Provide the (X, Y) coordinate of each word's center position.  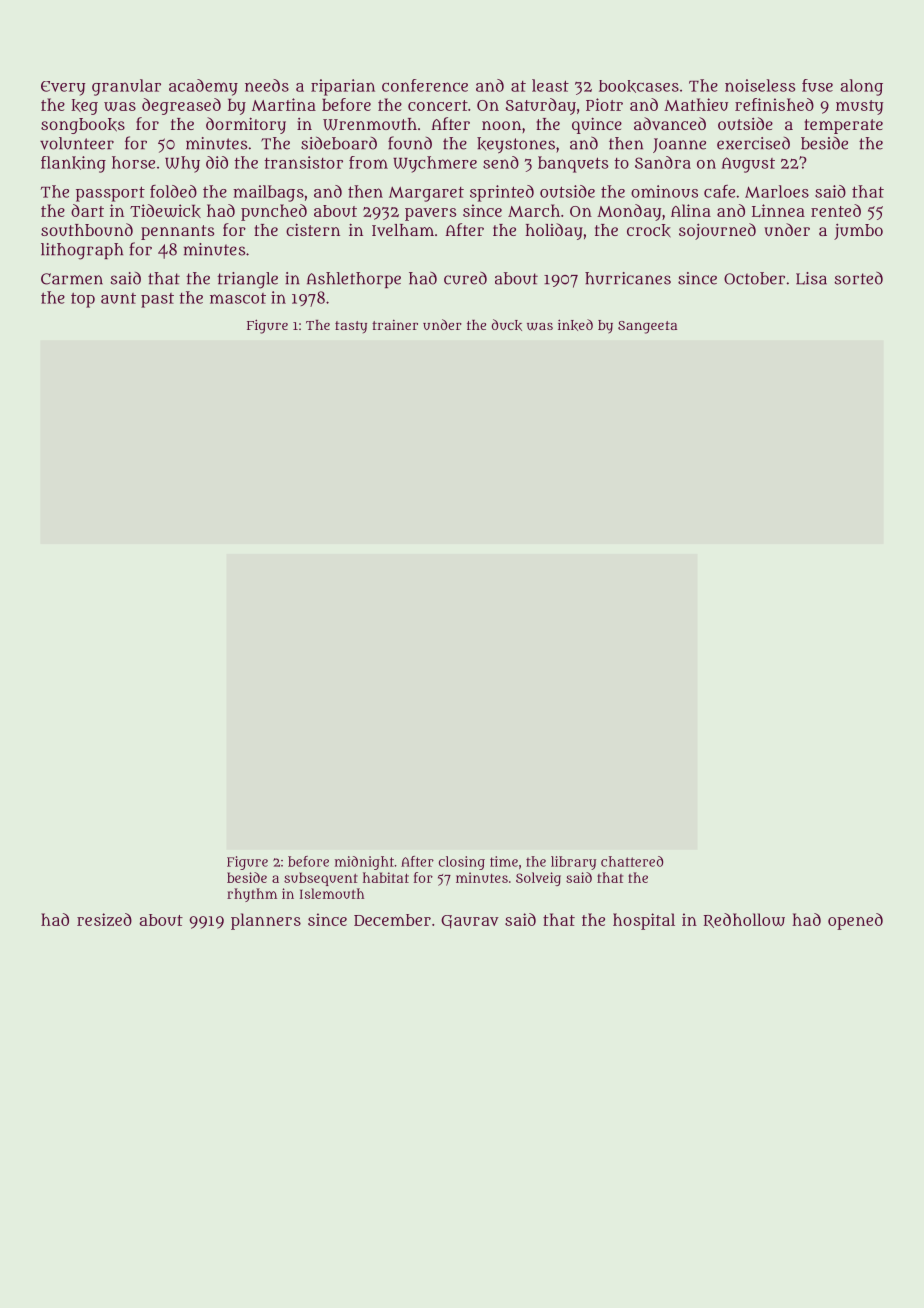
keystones (516, 145)
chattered (632, 861)
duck (507, 325)
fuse (817, 85)
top (83, 300)
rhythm (252, 895)
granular (126, 87)
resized (104, 919)
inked (575, 325)
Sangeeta (647, 327)
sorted (858, 278)
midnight (364, 863)
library (573, 863)
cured (465, 278)
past (157, 300)
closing (462, 863)
